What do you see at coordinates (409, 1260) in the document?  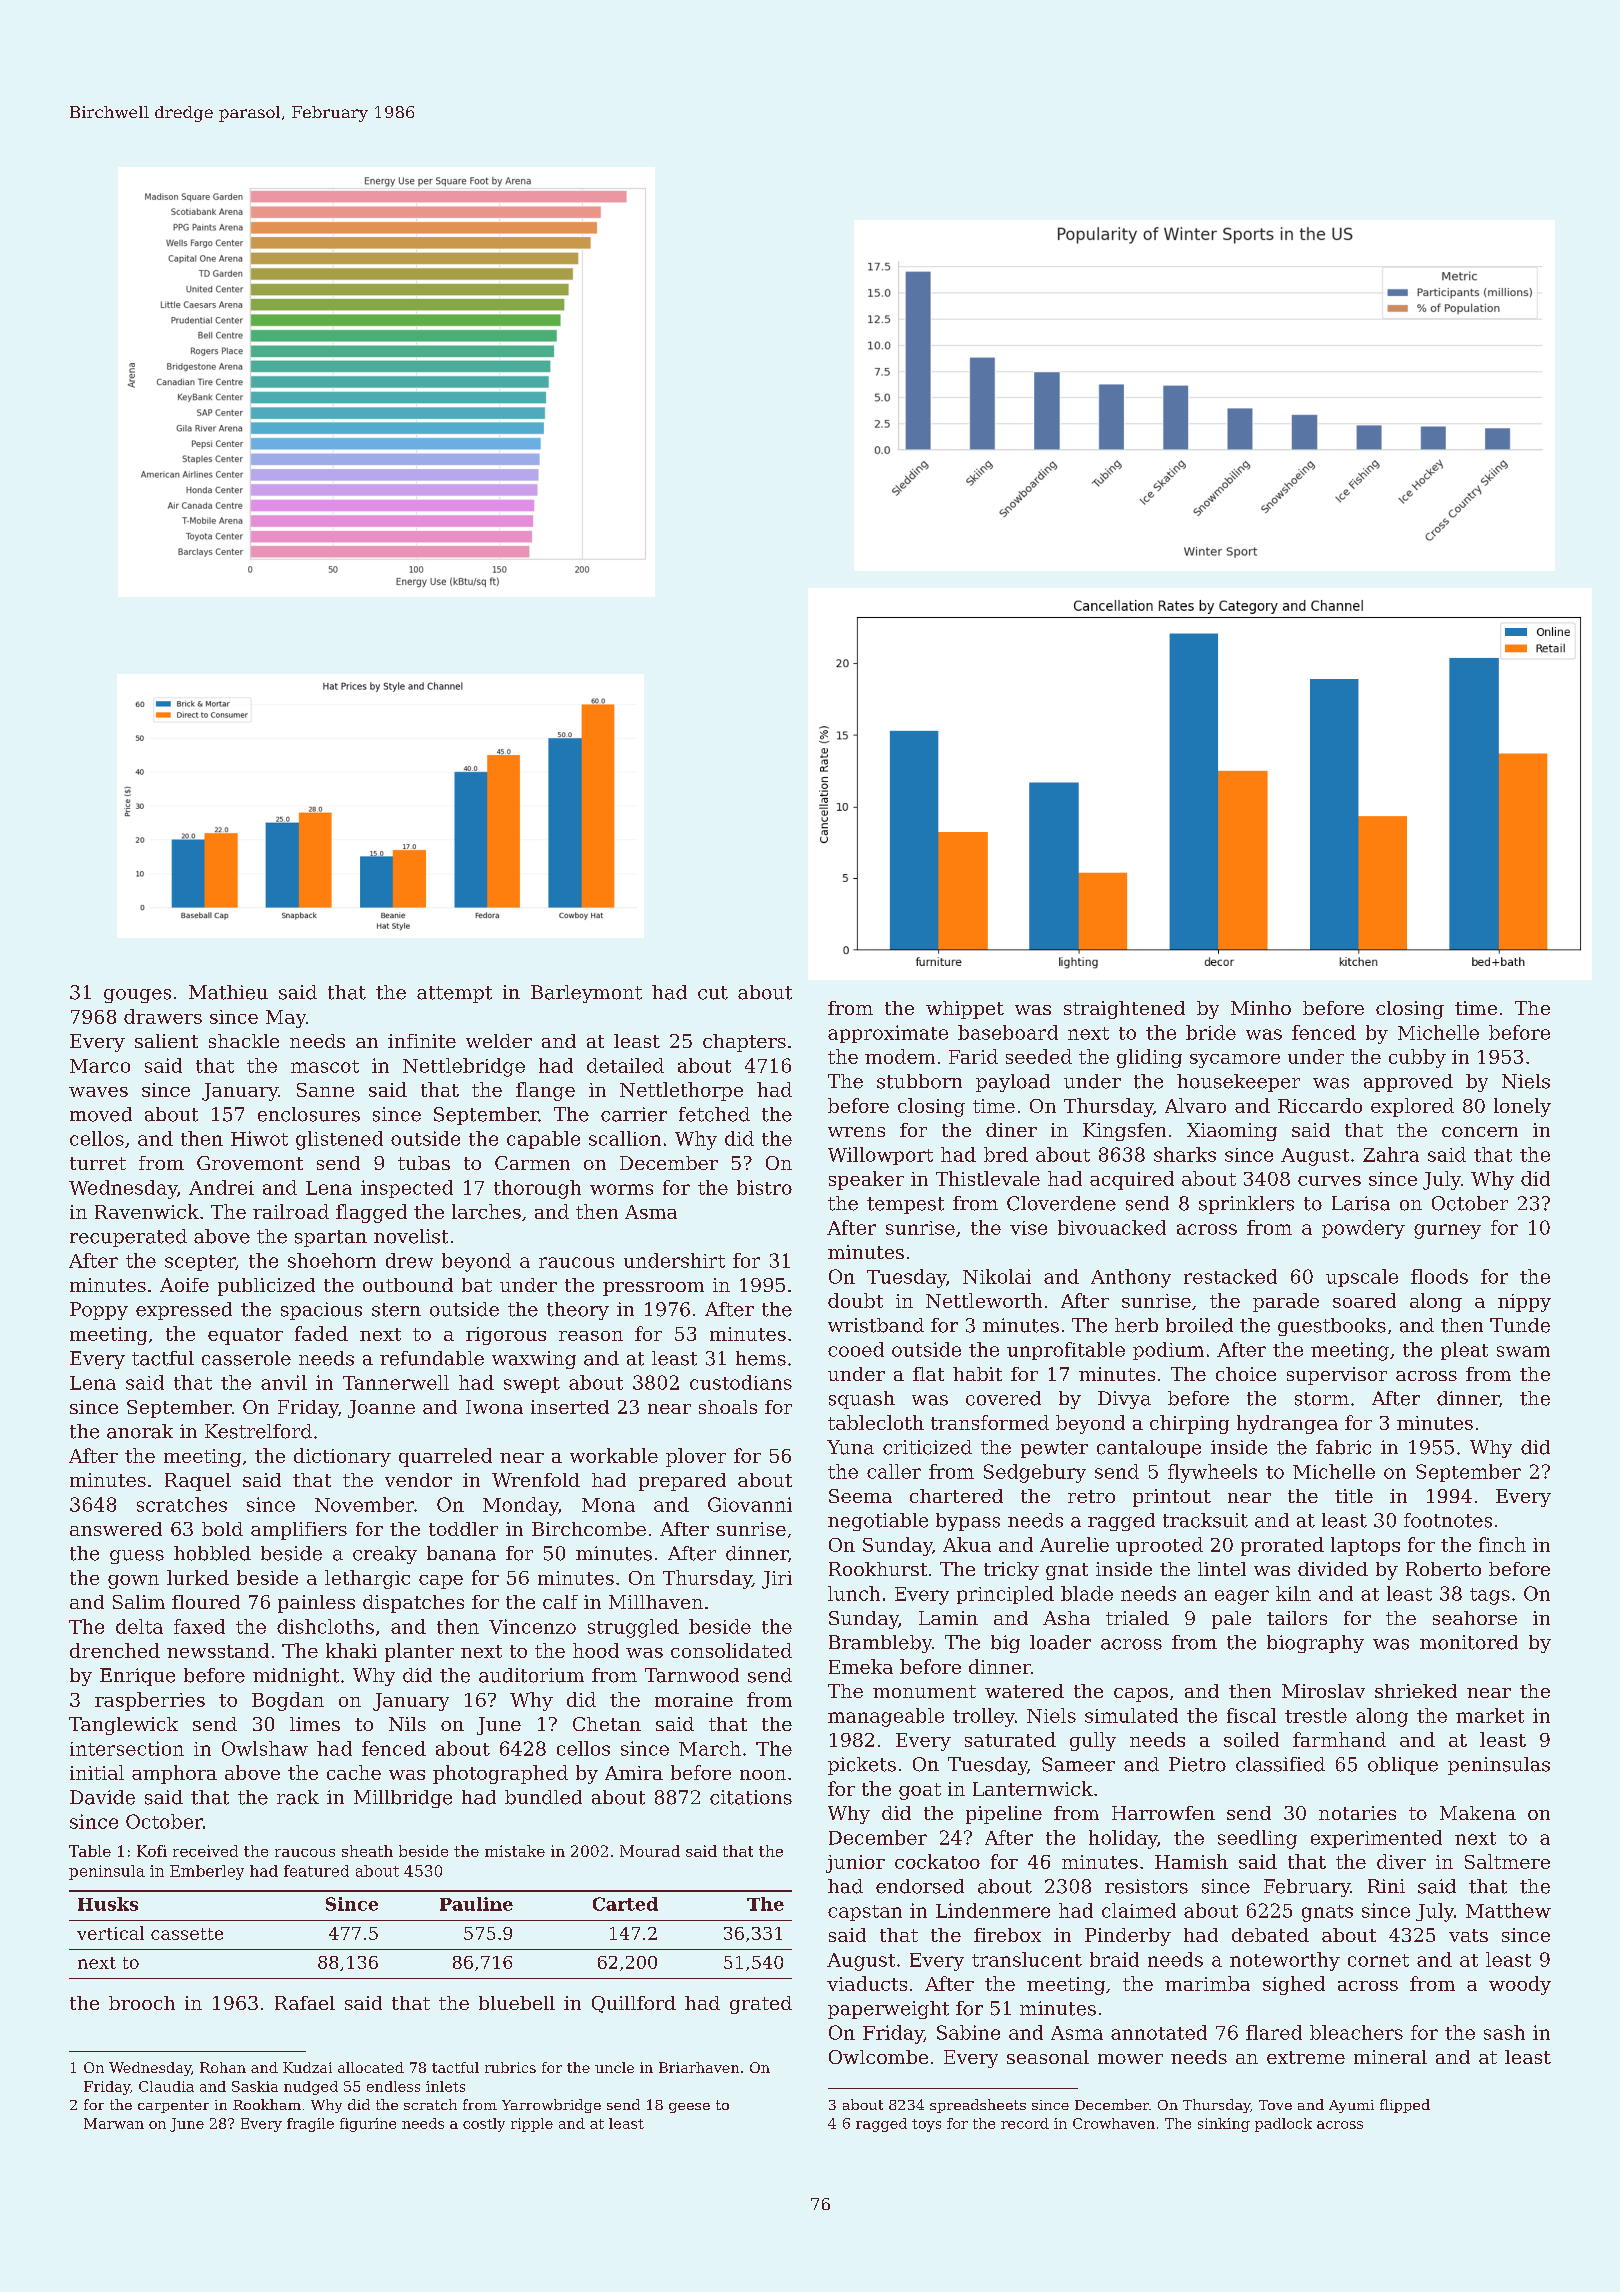 I see `drew` at bounding box center [409, 1260].
